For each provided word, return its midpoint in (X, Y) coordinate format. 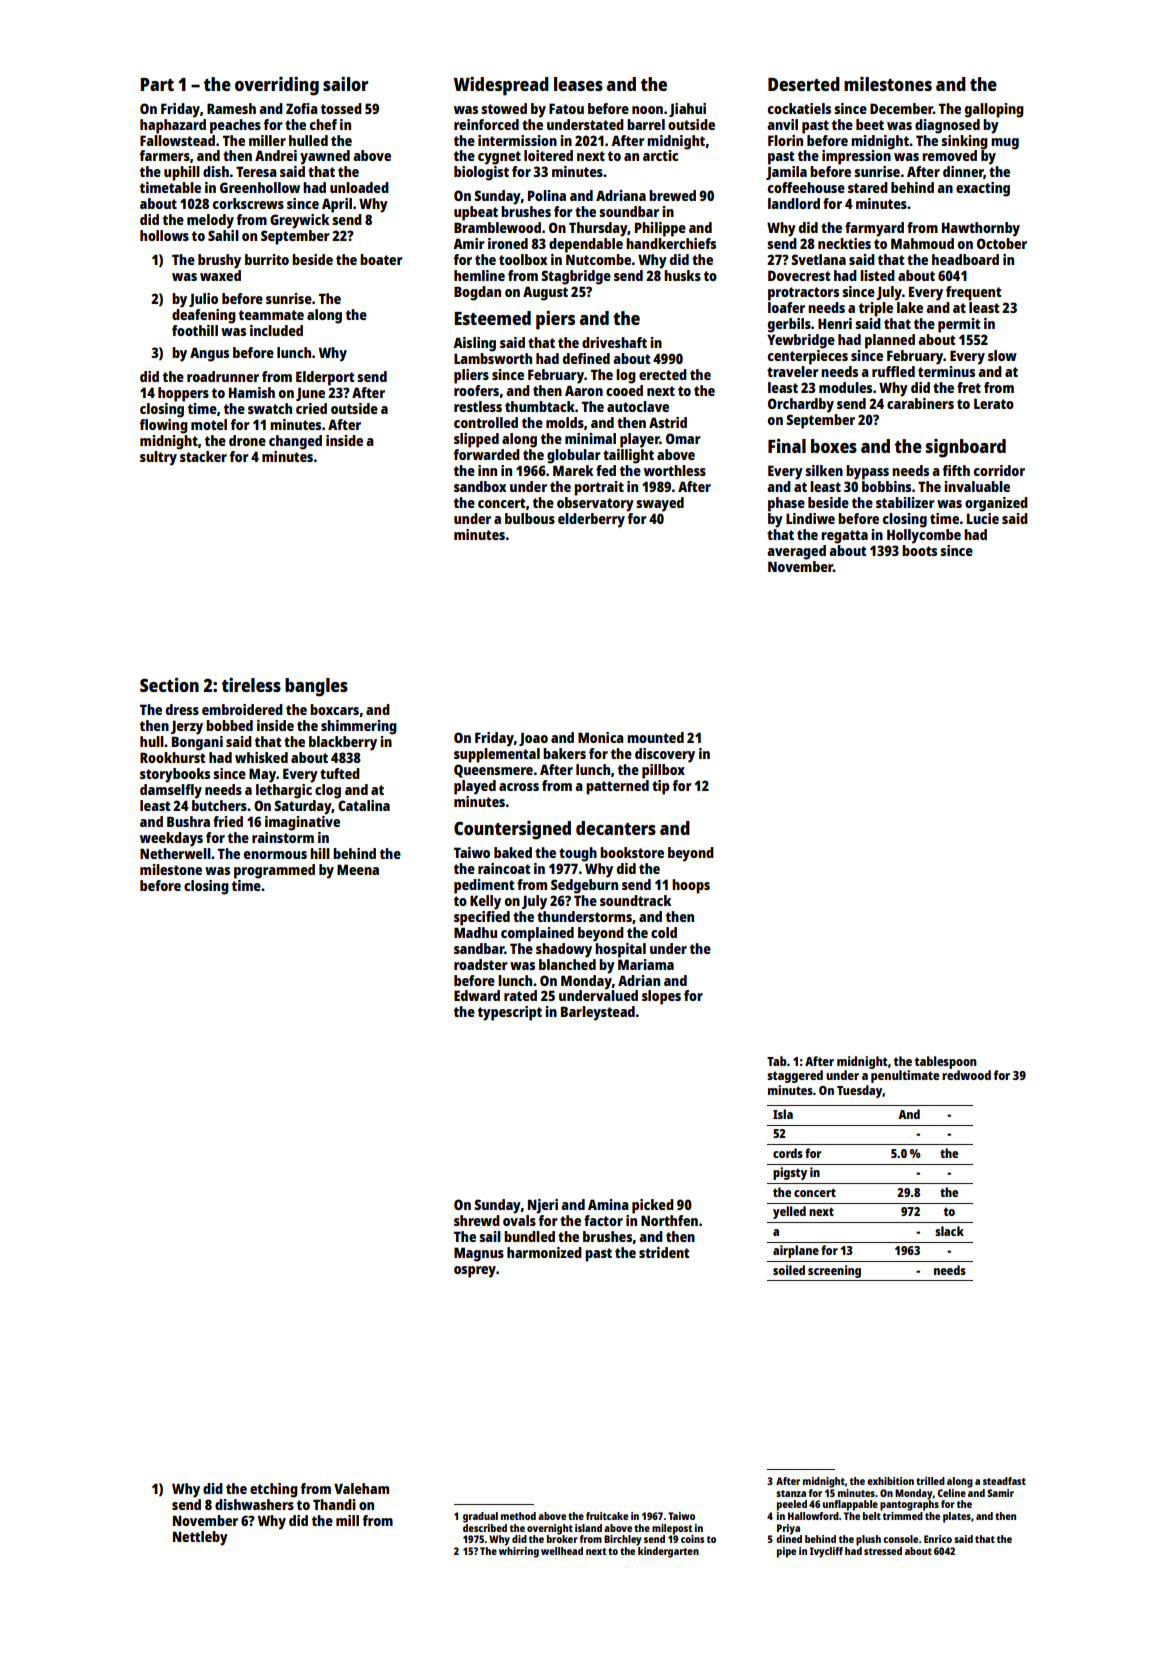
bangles (316, 687)
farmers (164, 155)
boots (919, 550)
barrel (646, 124)
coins (693, 1539)
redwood (966, 1075)
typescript (510, 1013)
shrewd (477, 1220)
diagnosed (947, 126)
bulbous (530, 518)
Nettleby (200, 1538)
